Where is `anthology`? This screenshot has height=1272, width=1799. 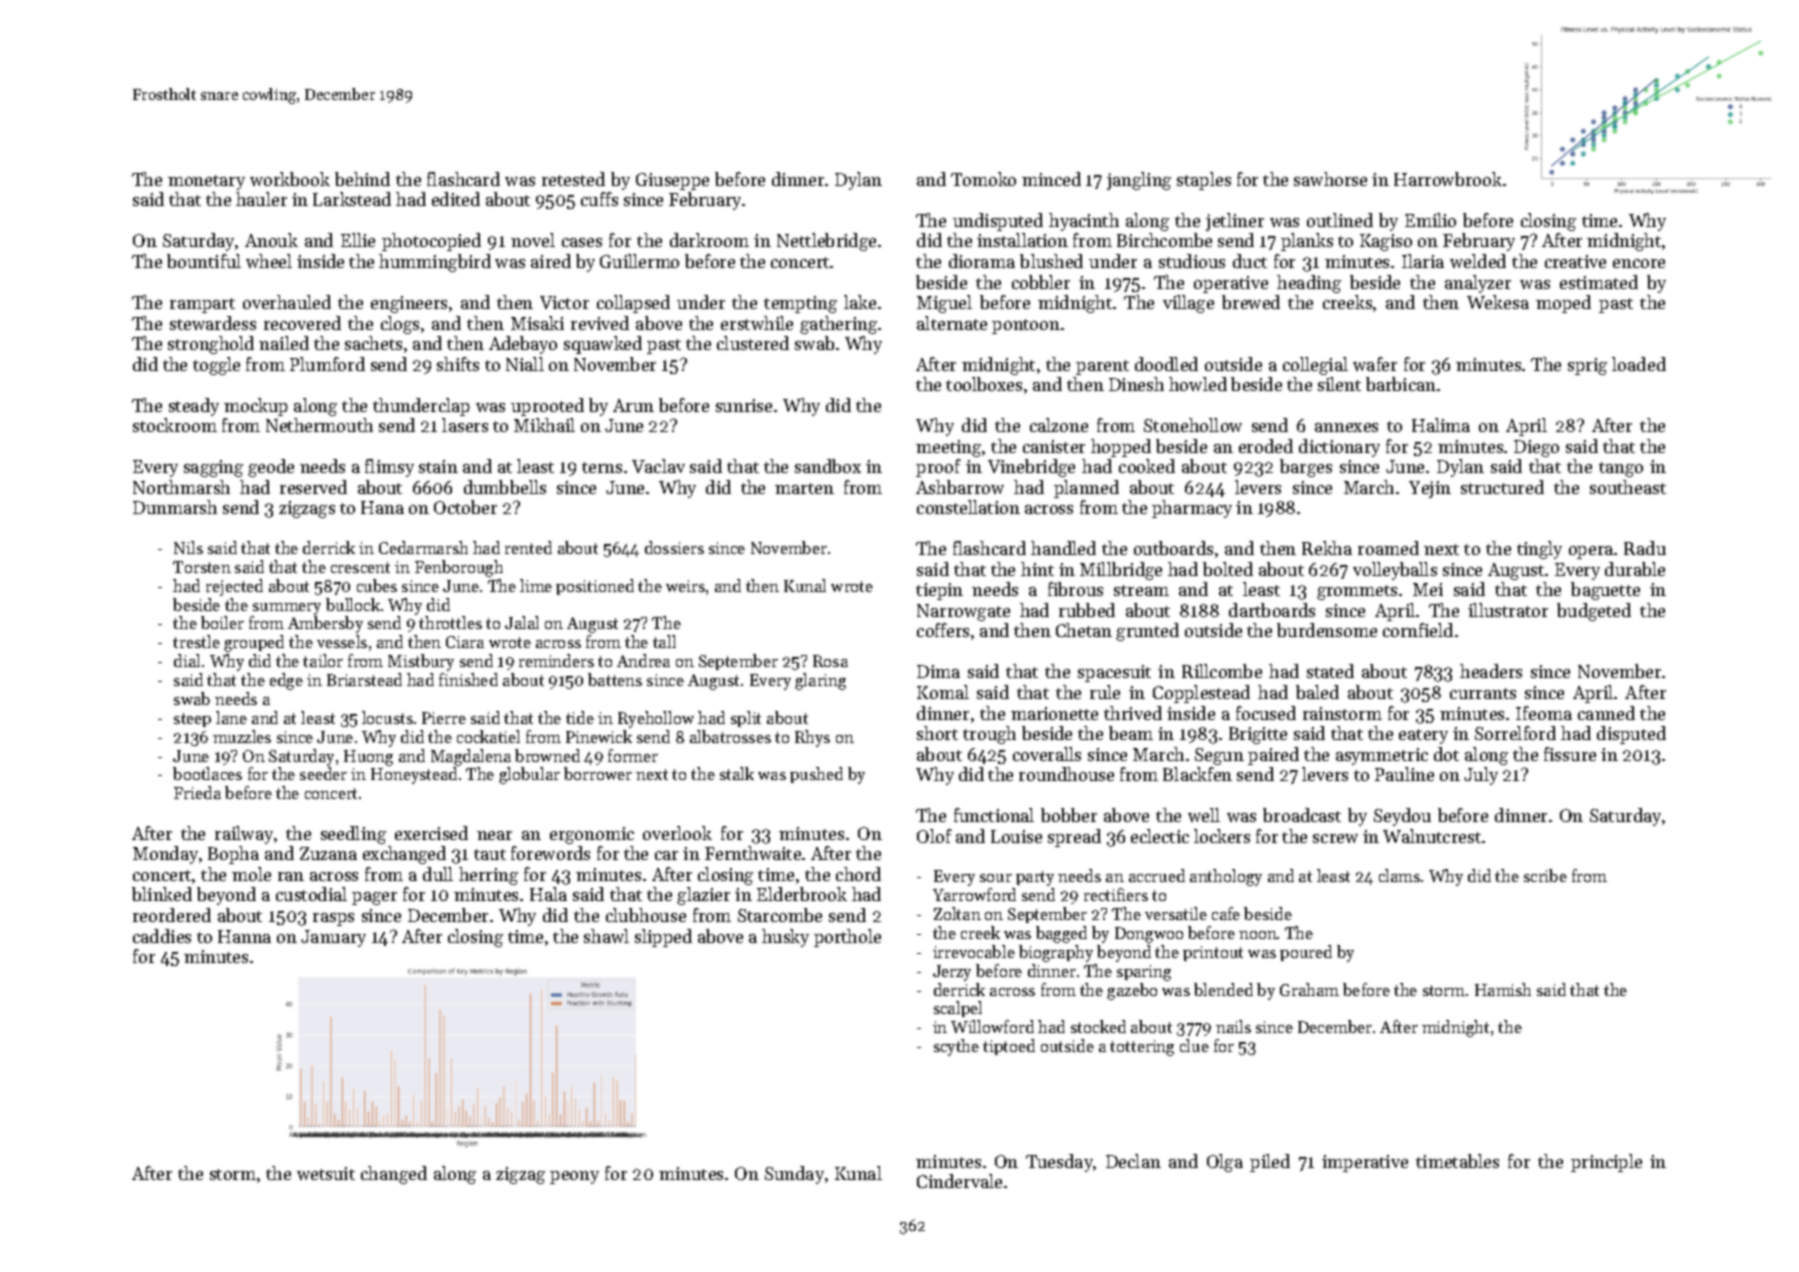 anthology is located at coordinates (1226, 877).
